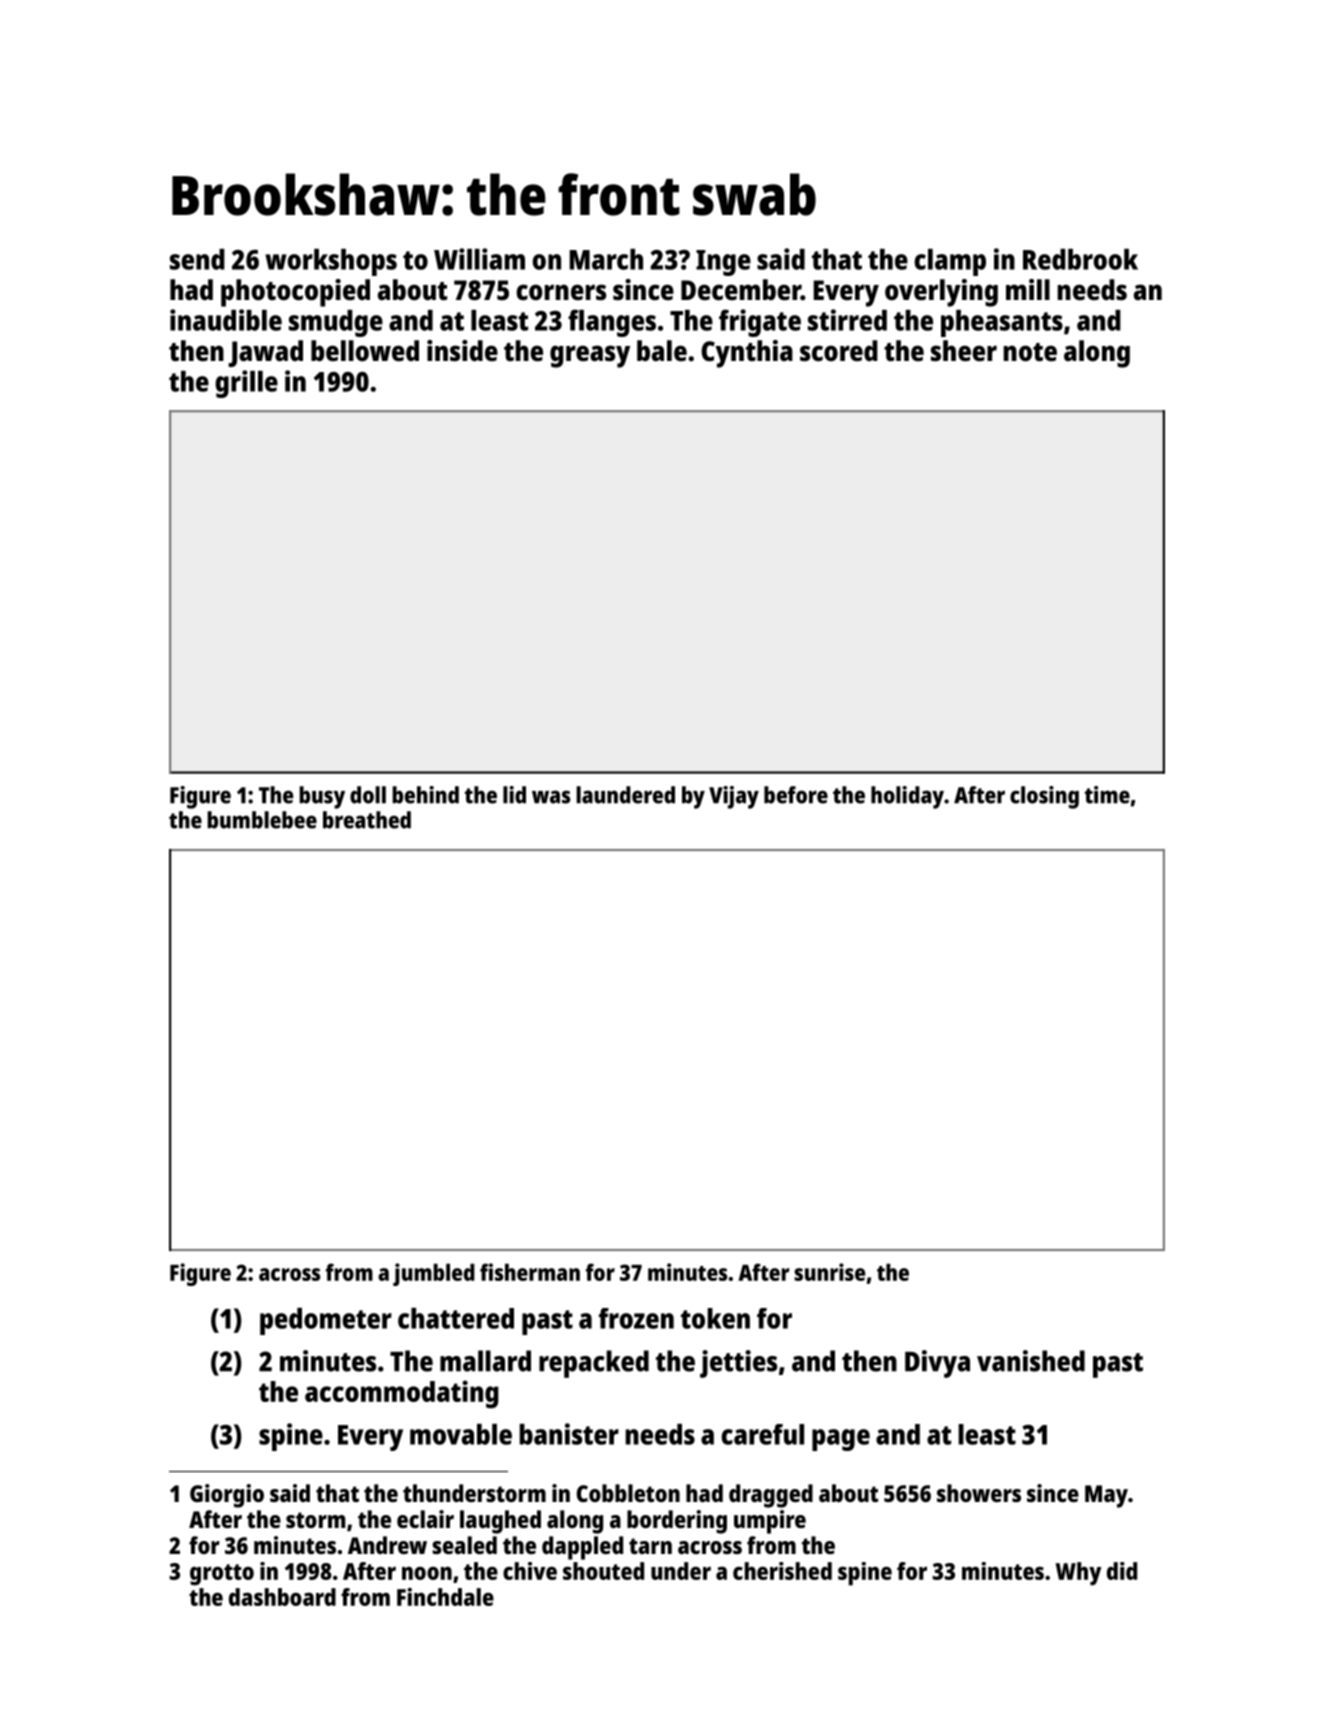  I want to click on Vijay, so click(734, 797).
